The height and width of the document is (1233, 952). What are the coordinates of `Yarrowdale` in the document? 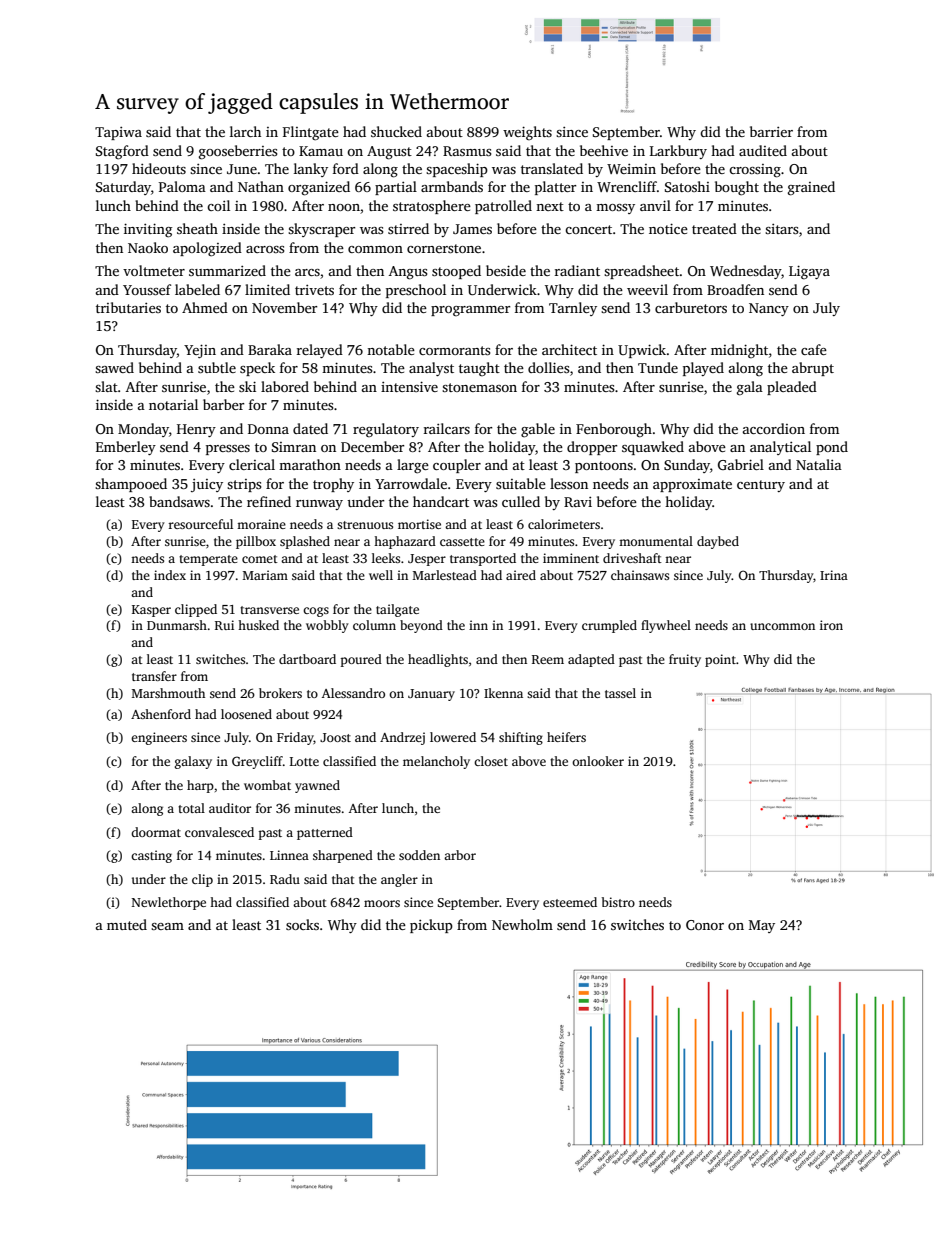 It's located at (411, 483).
